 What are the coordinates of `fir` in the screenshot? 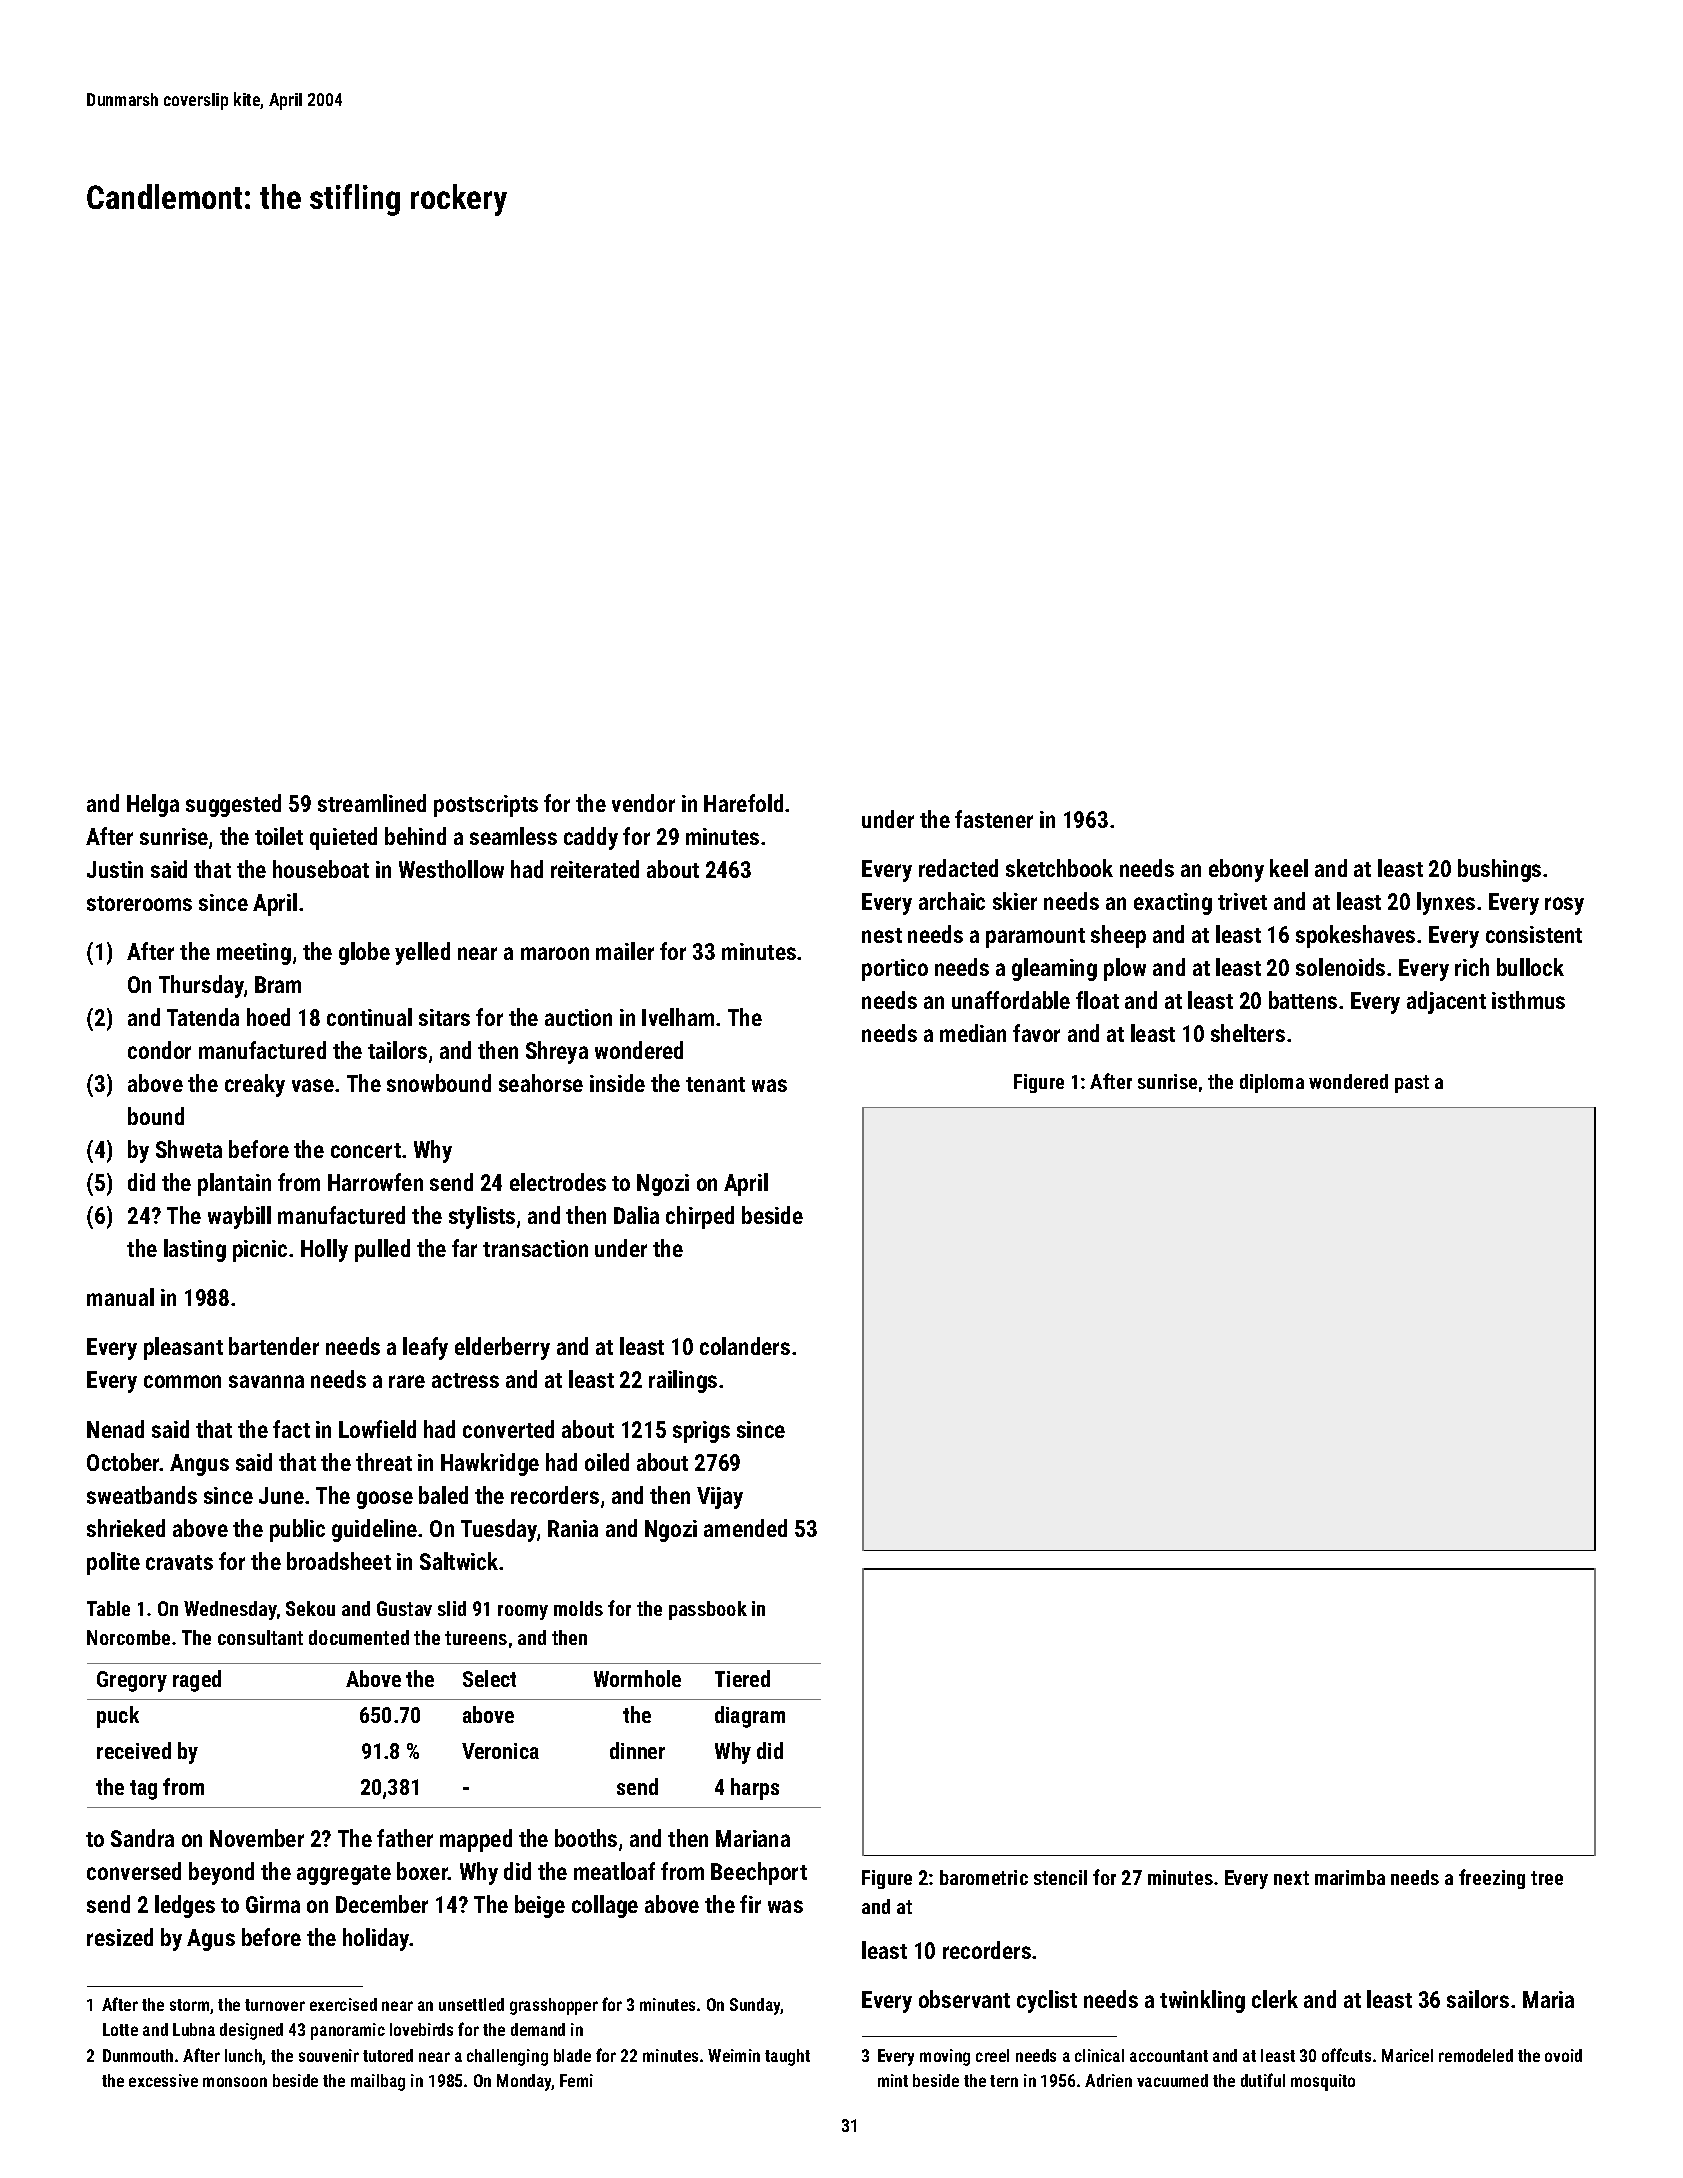 It's located at (750, 1904).
